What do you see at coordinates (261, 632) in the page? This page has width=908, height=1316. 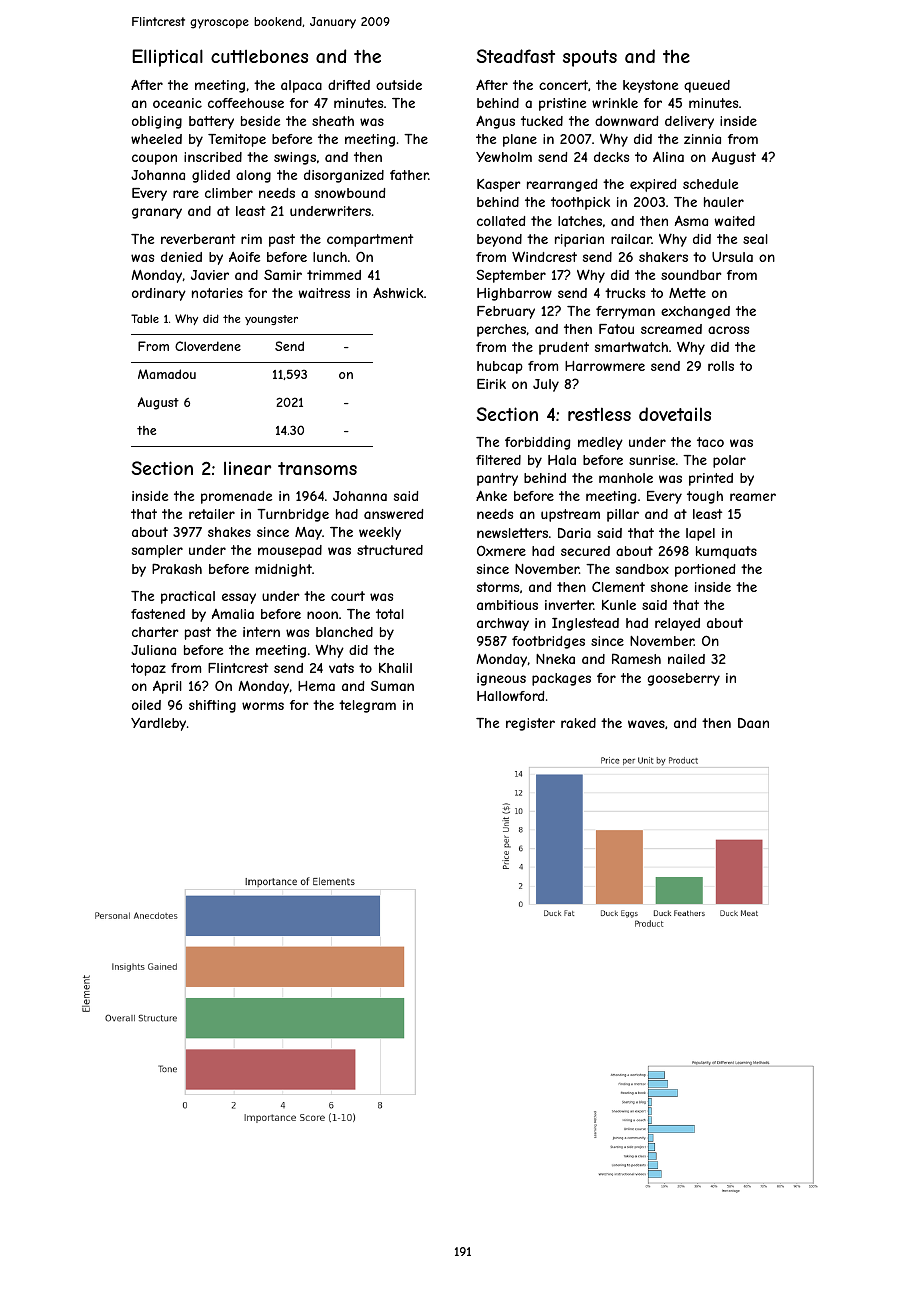 I see `intern` at bounding box center [261, 632].
